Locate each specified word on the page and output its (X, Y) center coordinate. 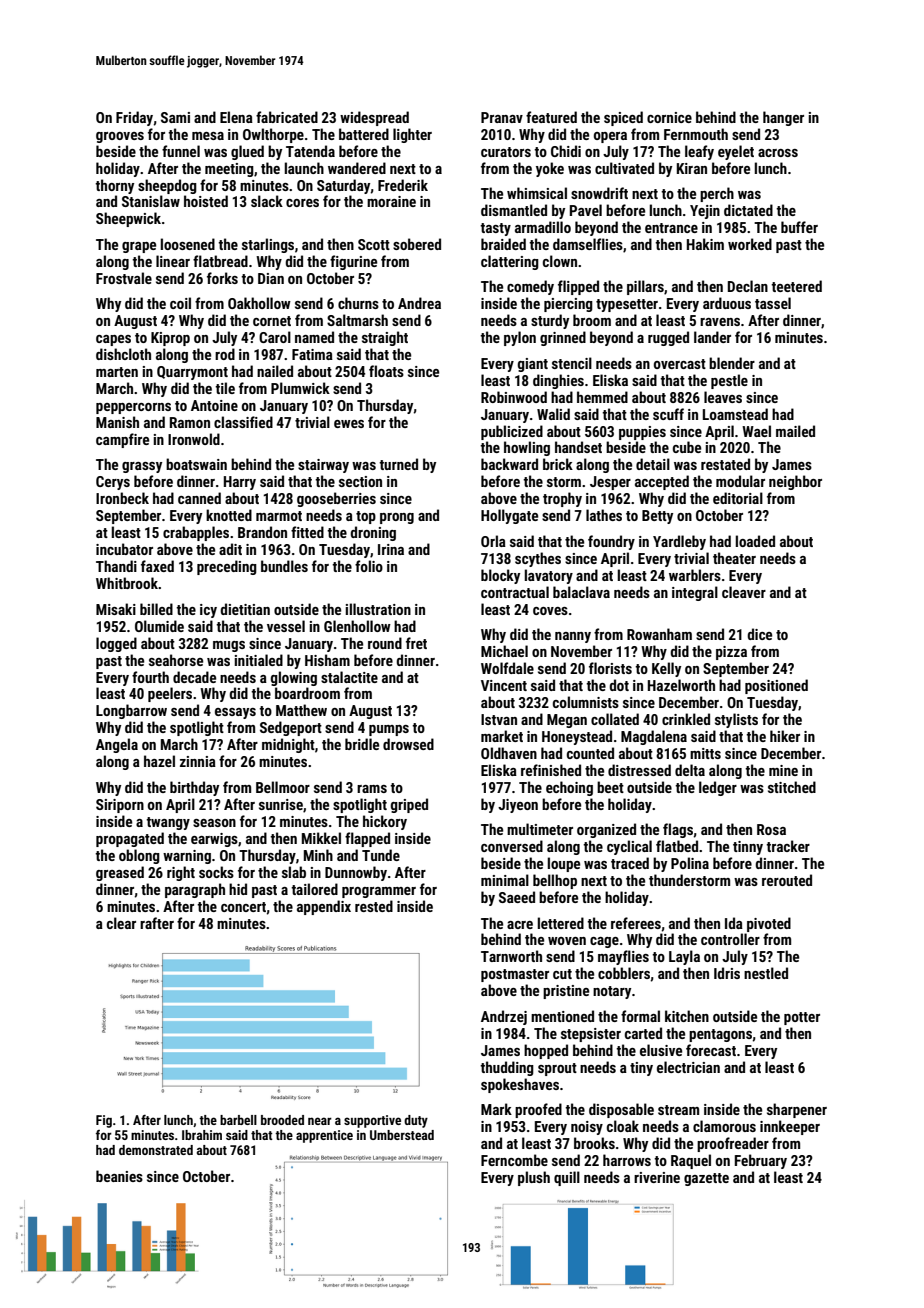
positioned (776, 686)
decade (194, 677)
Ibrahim (202, 1135)
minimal (505, 880)
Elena (236, 117)
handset (578, 447)
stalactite (349, 677)
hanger (783, 118)
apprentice (324, 1136)
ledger (718, 788)
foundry (611, 542)
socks (216, 872)
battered (364, 134)
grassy (142, 467)
